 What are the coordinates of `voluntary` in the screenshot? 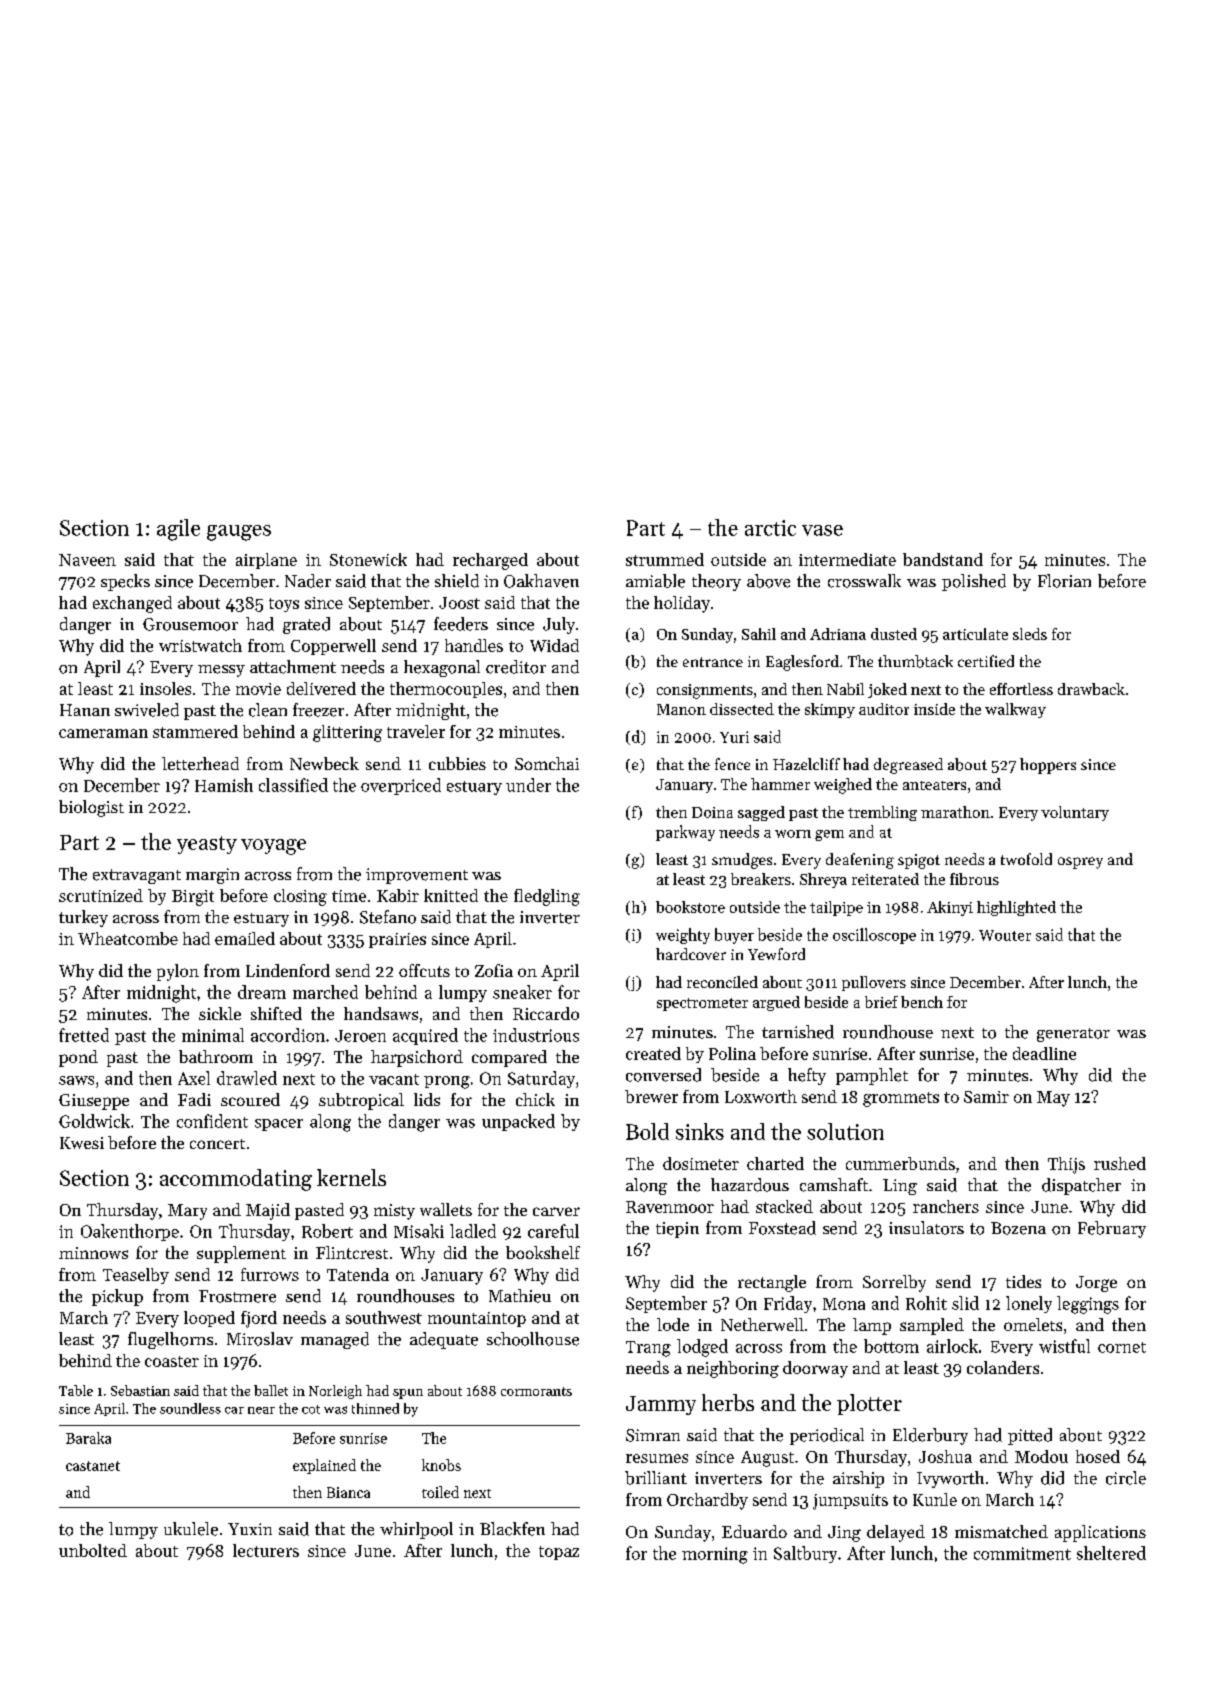 It's located at (1075, 813).
